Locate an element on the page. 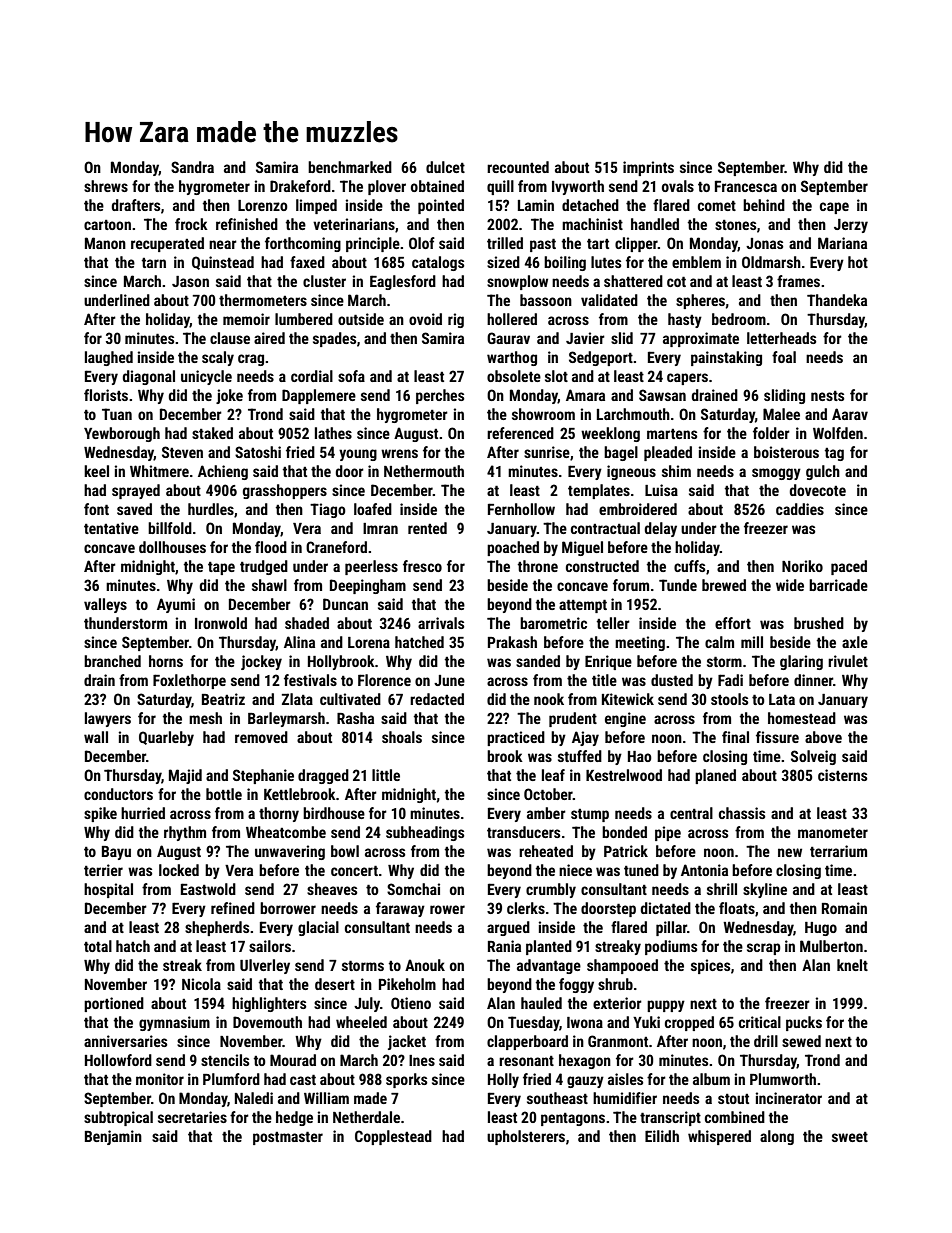  rig is located at coordinates (456, 320).
